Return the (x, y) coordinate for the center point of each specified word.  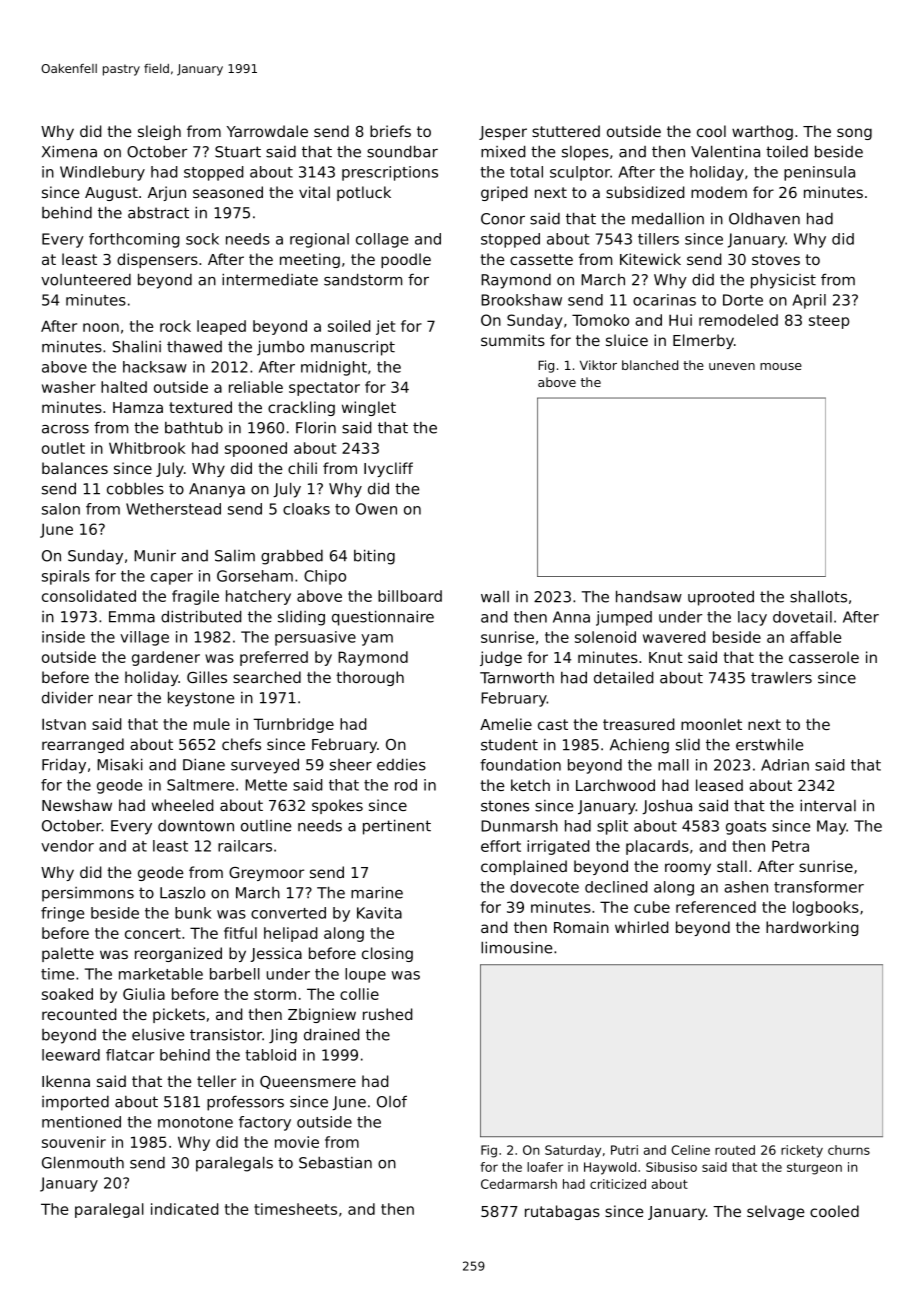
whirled (641, 927)
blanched (650, 365)
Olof (392, 1101)
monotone (195, 1122)
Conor (503, 219)
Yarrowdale (267, 131)
